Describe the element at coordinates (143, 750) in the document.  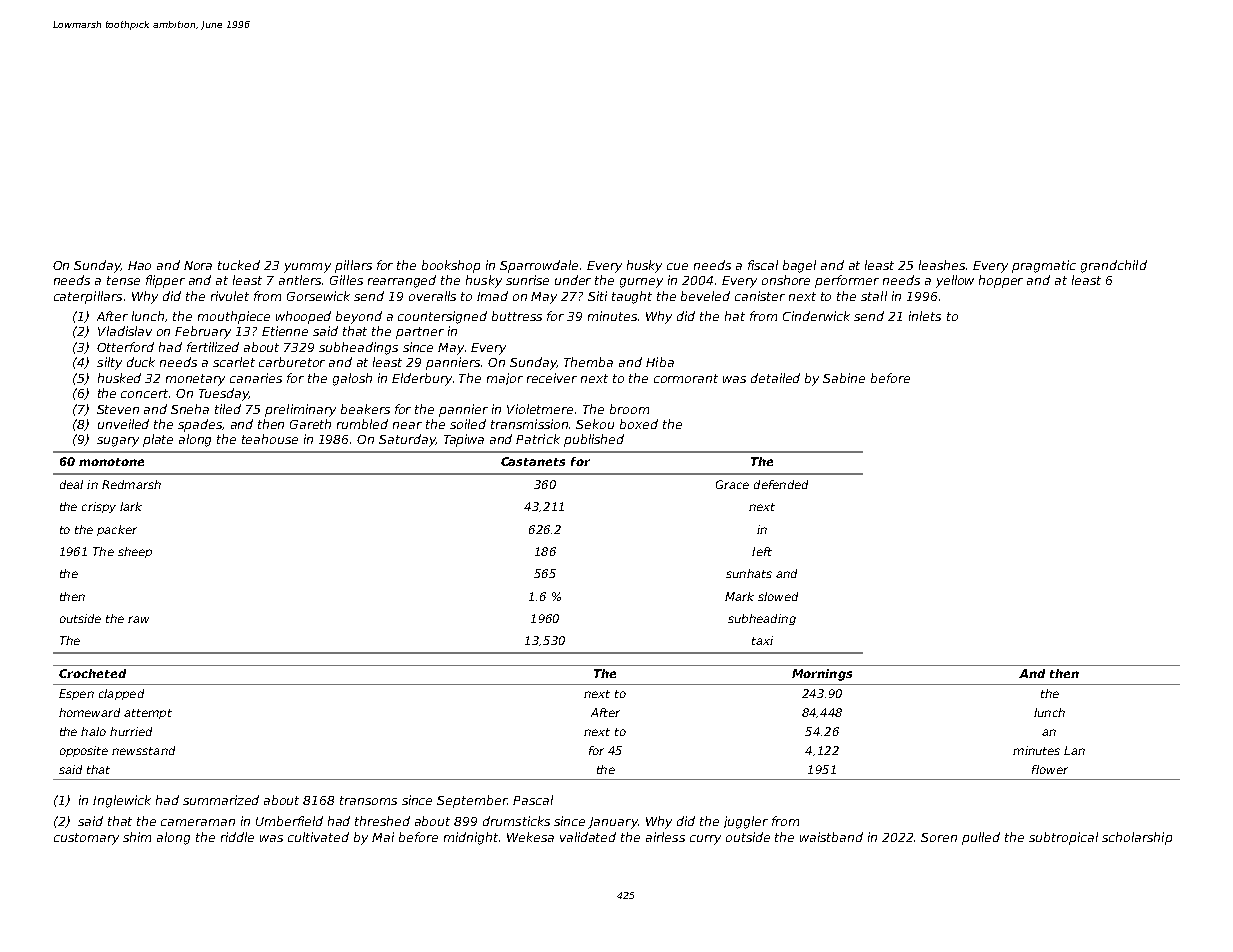
I see `newsstand` at that location.
